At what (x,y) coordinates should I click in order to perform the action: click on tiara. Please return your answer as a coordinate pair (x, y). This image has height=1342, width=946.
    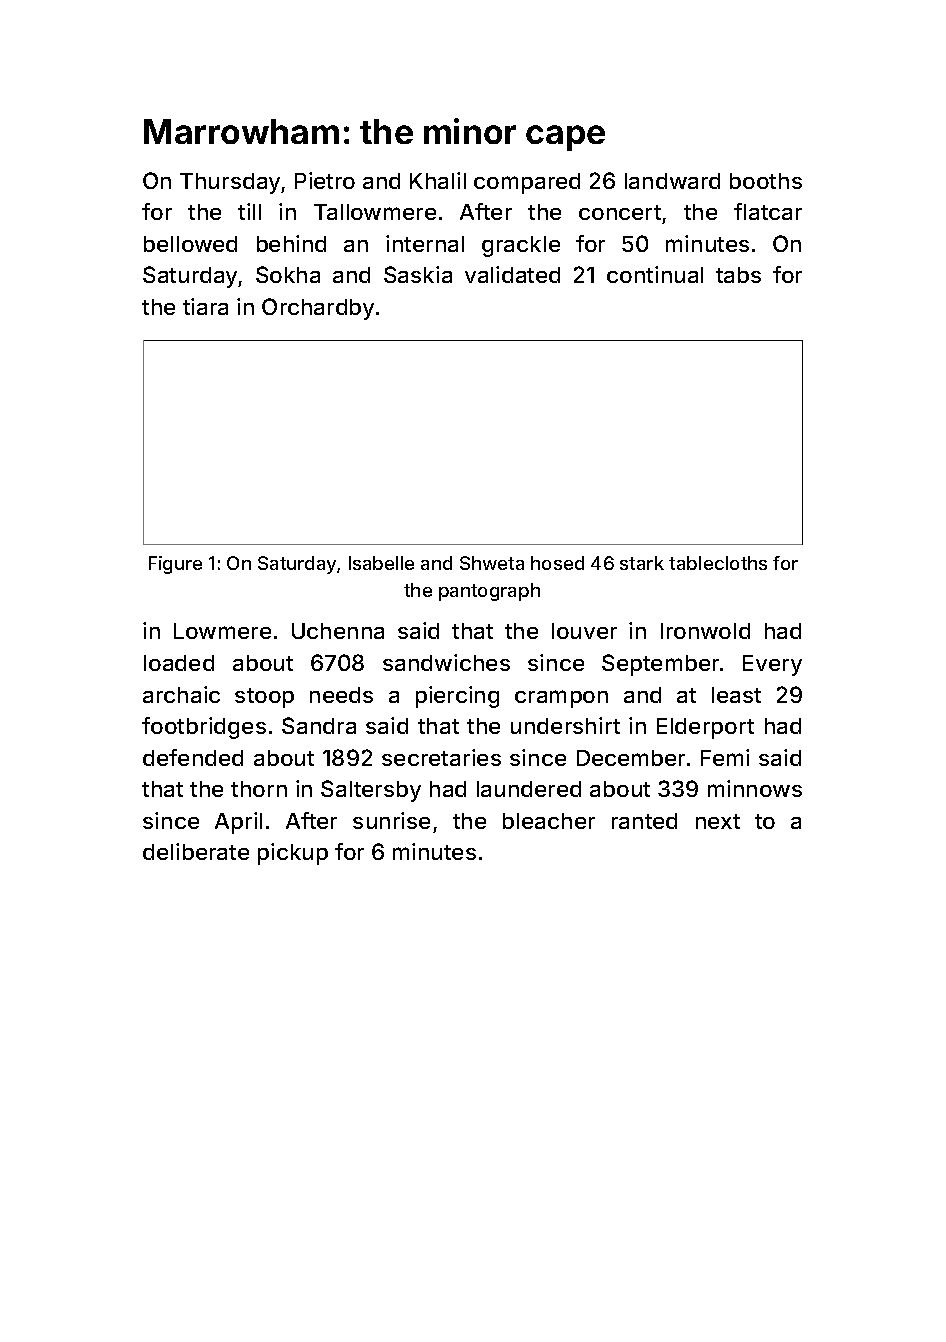
    Looking at the image, I should click on (205, 306).
